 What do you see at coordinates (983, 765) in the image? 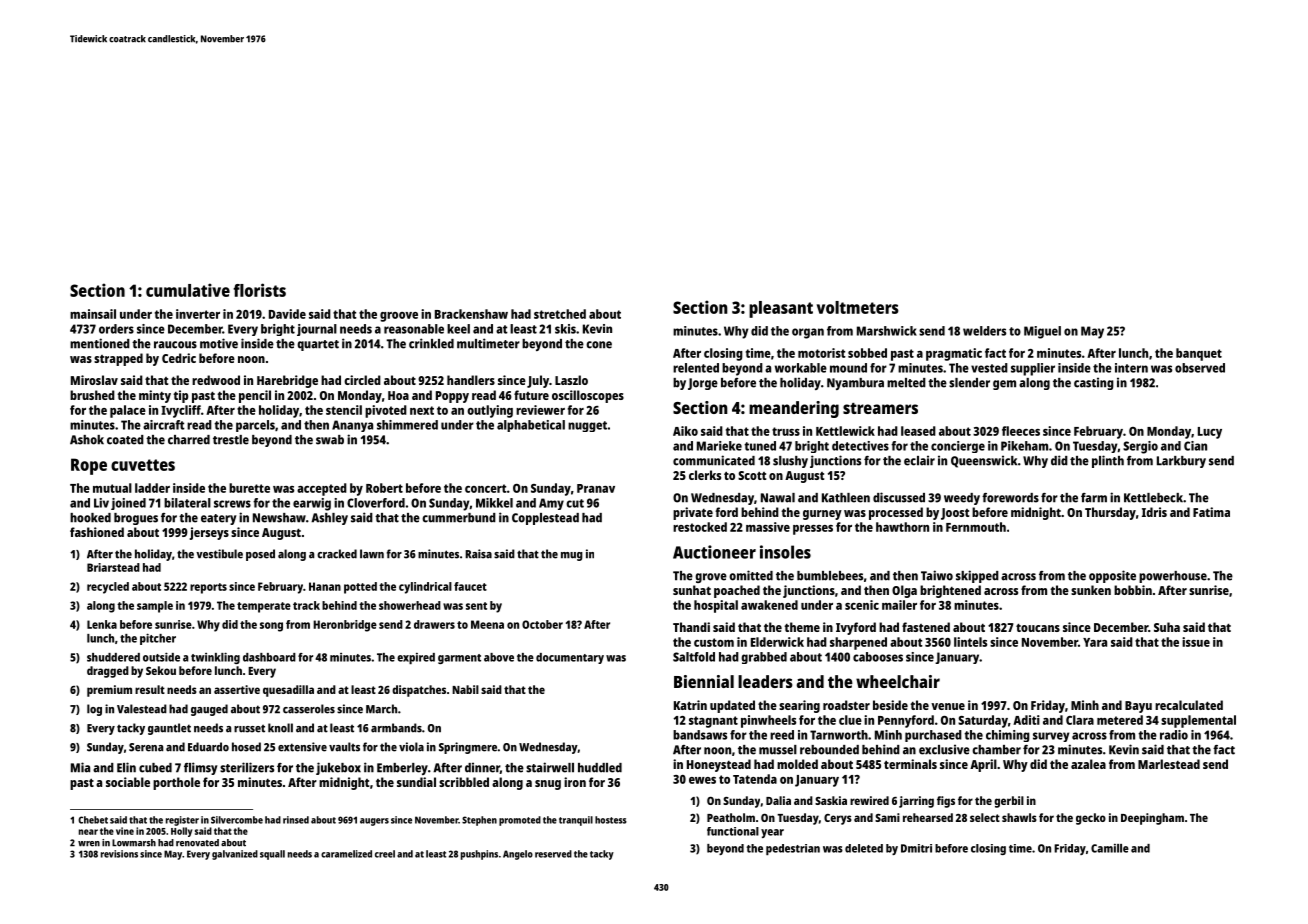
I see `April` at bounding box center [983, 765].
